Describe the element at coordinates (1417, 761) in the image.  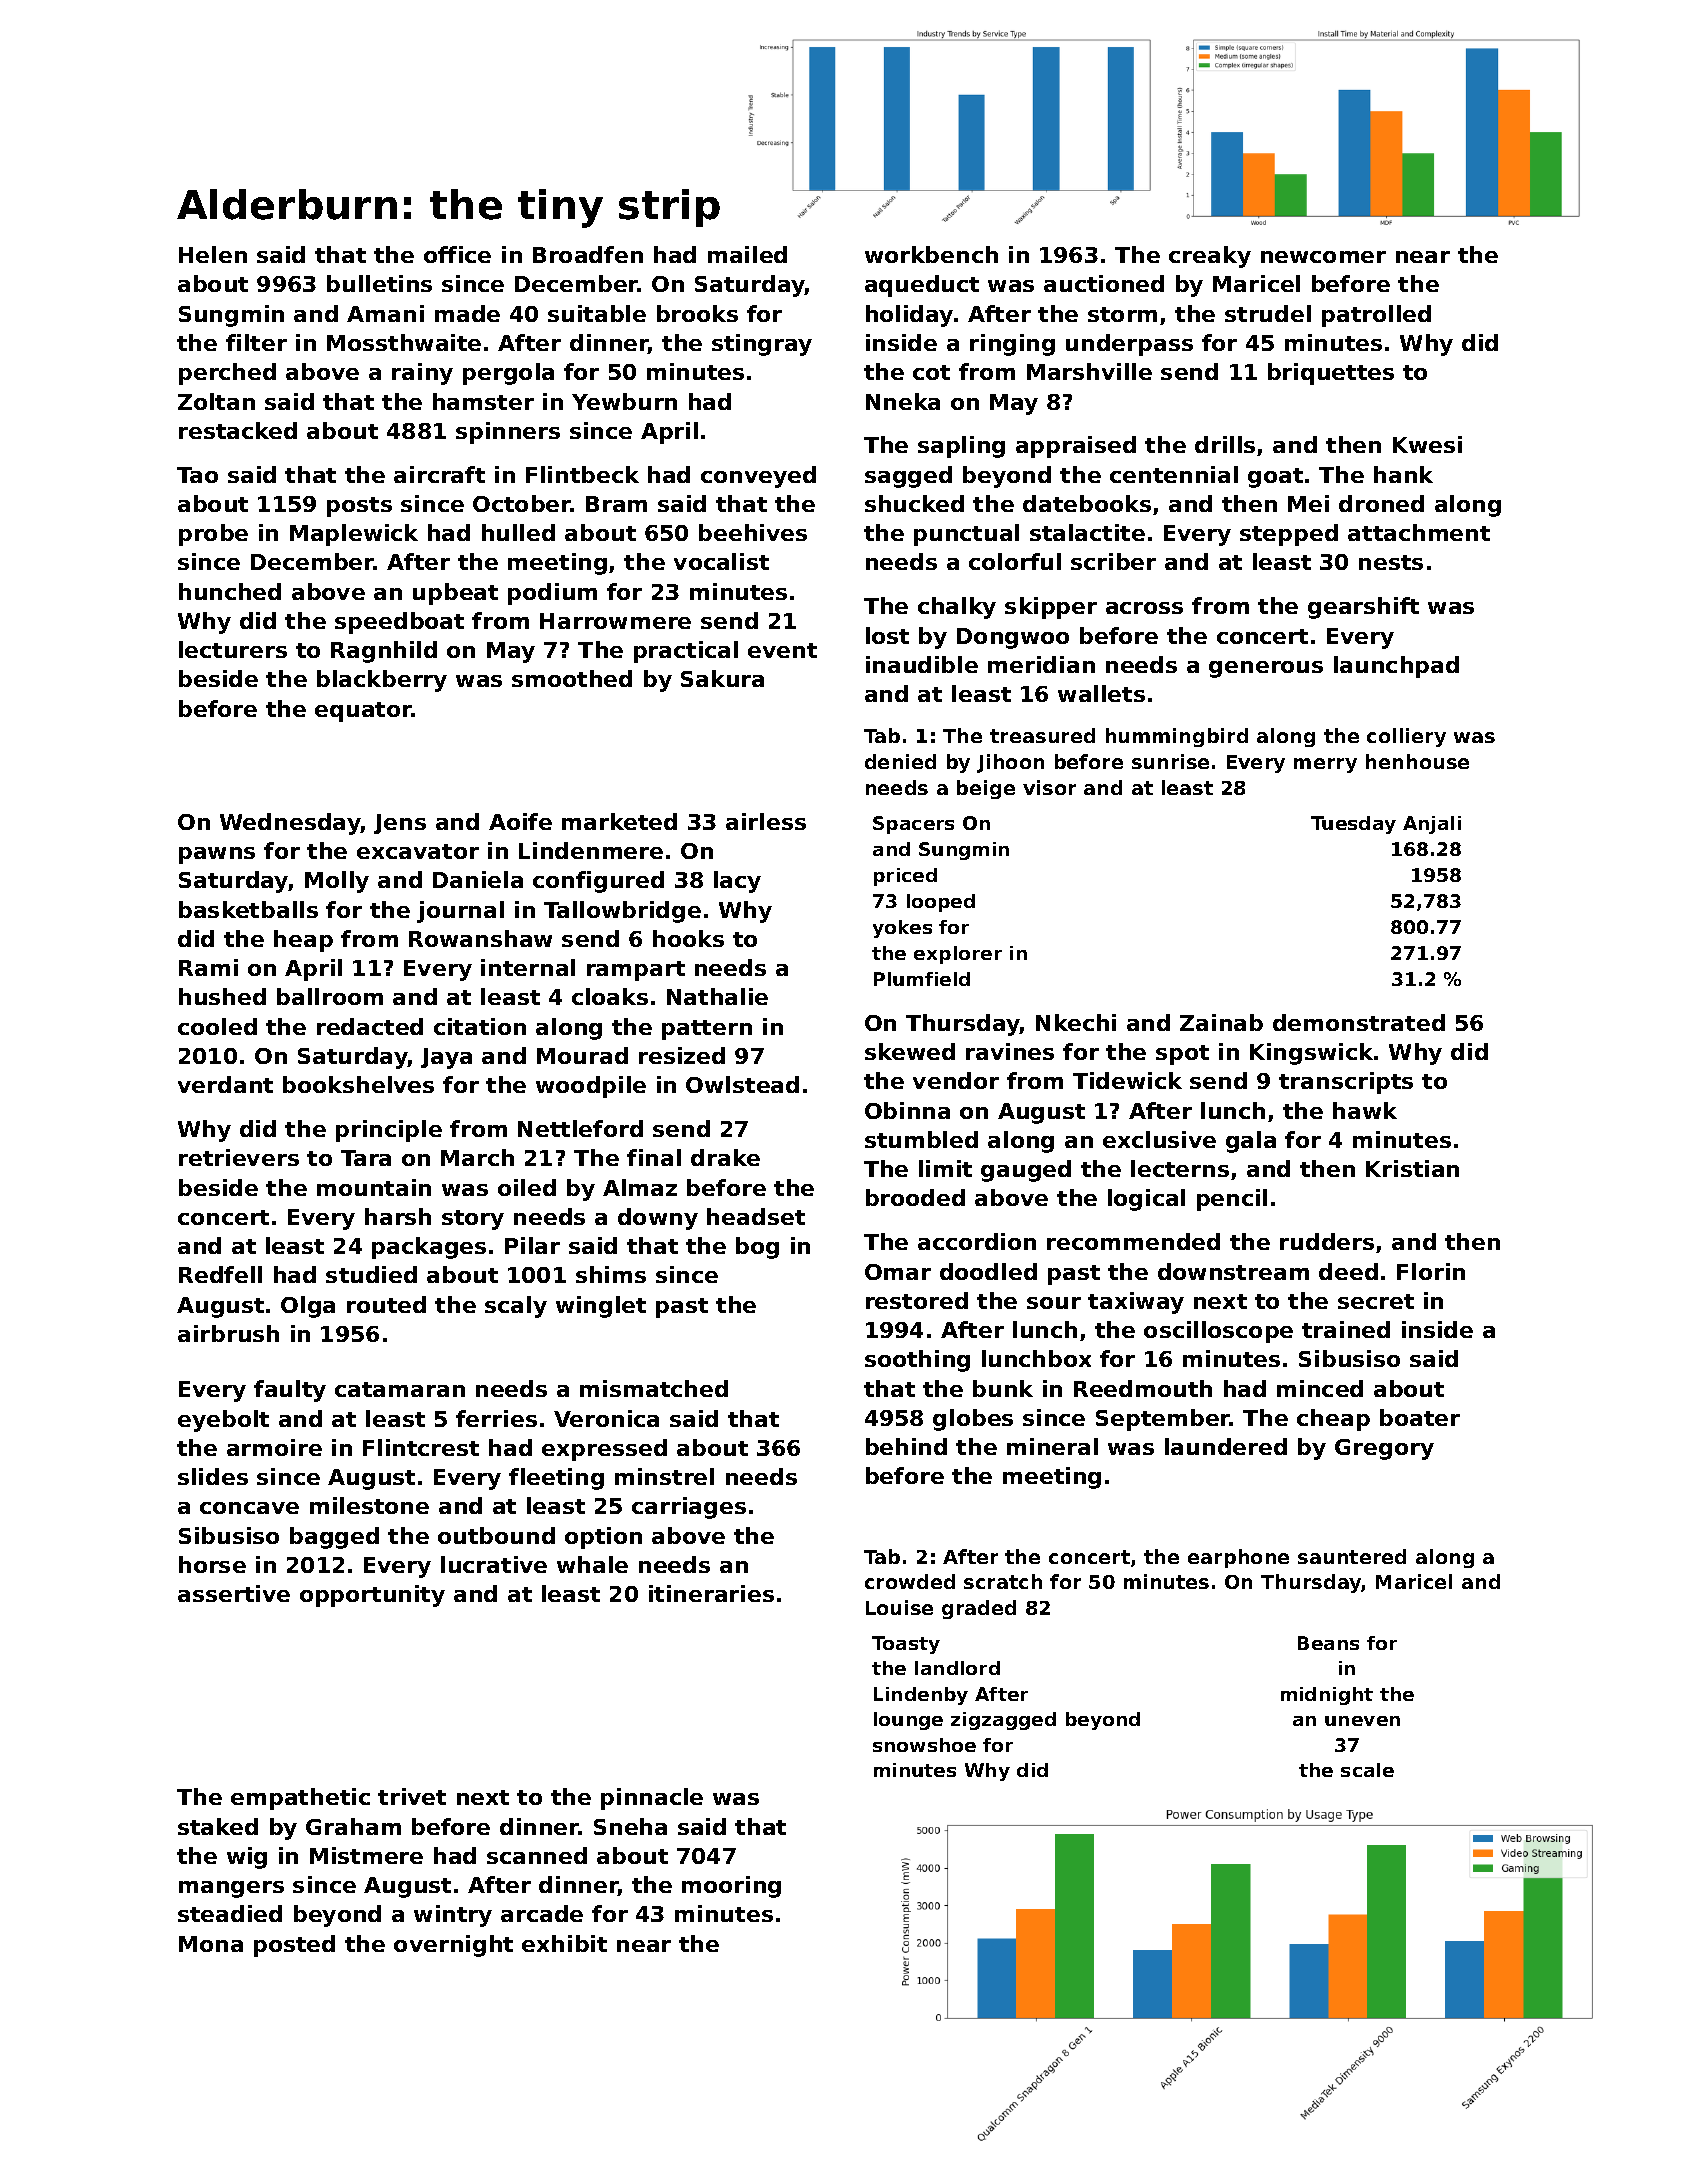
I see `henhouse` at that location.
